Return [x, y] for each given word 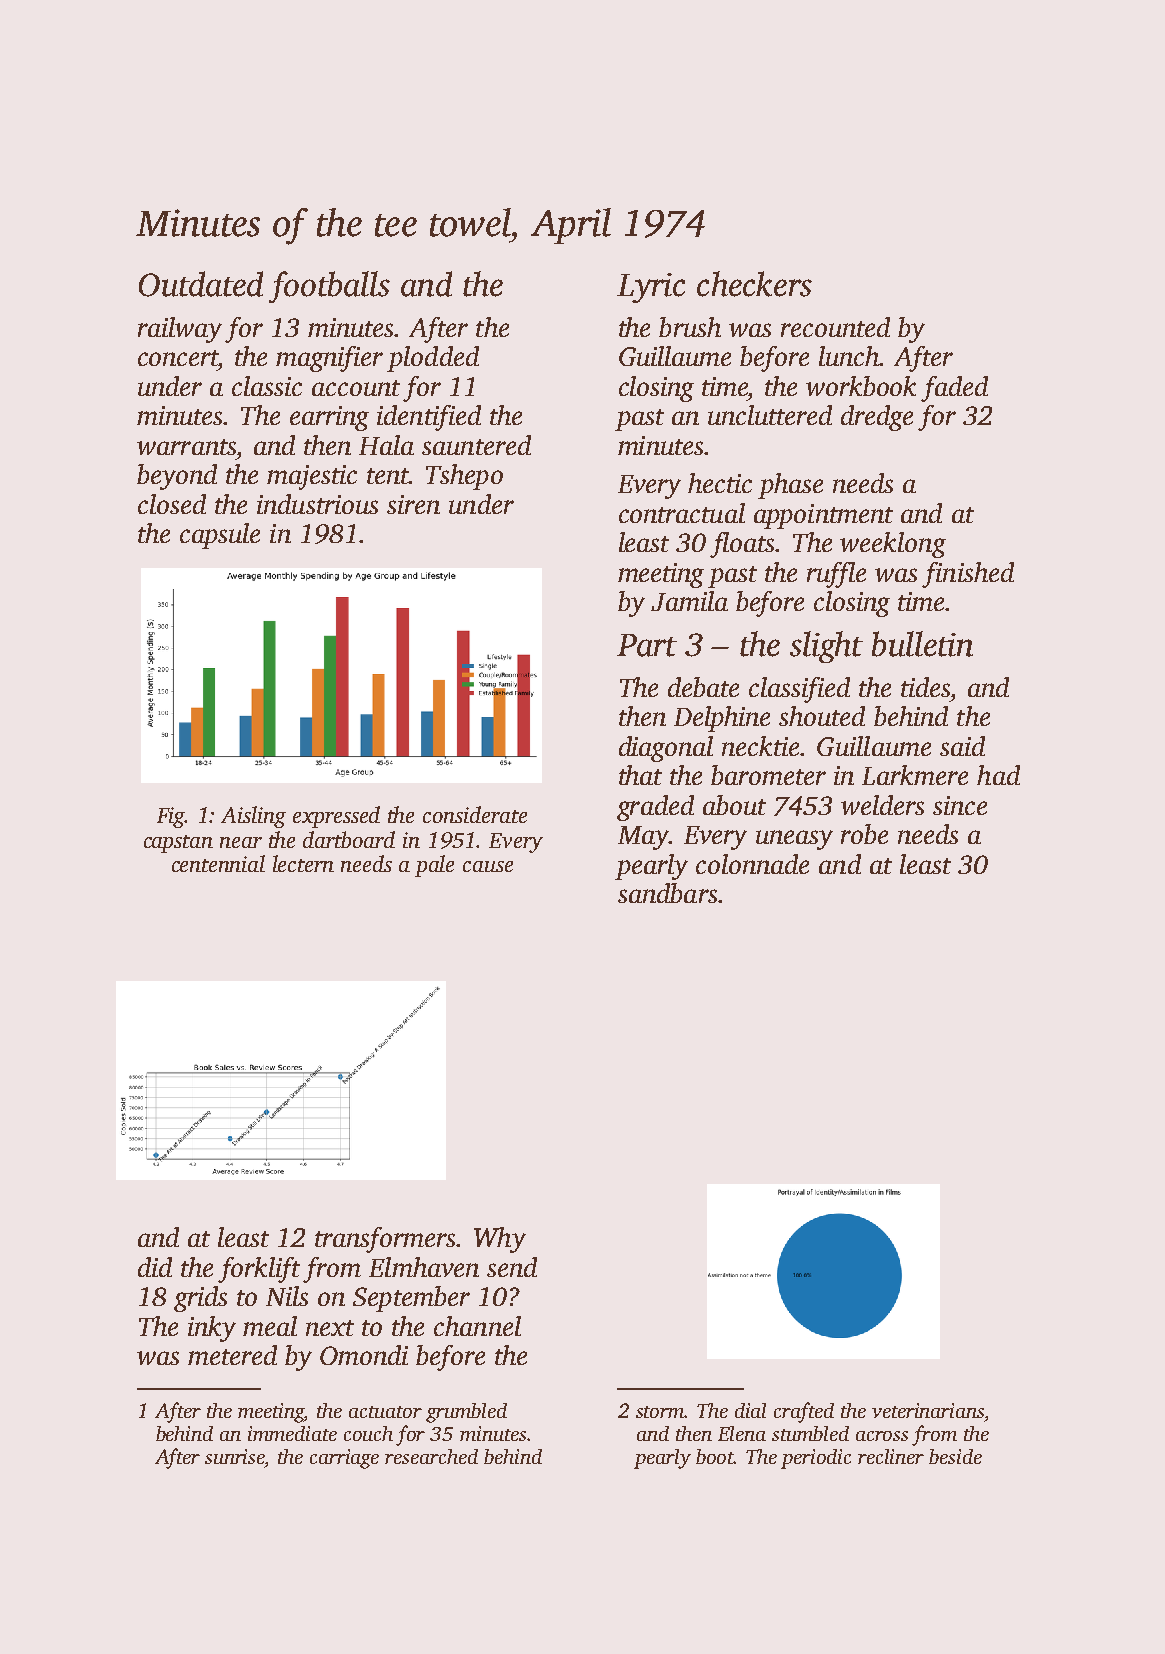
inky [212, 1329]
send [512, 1267]
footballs [329, 287]
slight [826, 647]
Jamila [689, 601]
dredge [877, 418]
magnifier [329, 359]
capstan [178, 844]
